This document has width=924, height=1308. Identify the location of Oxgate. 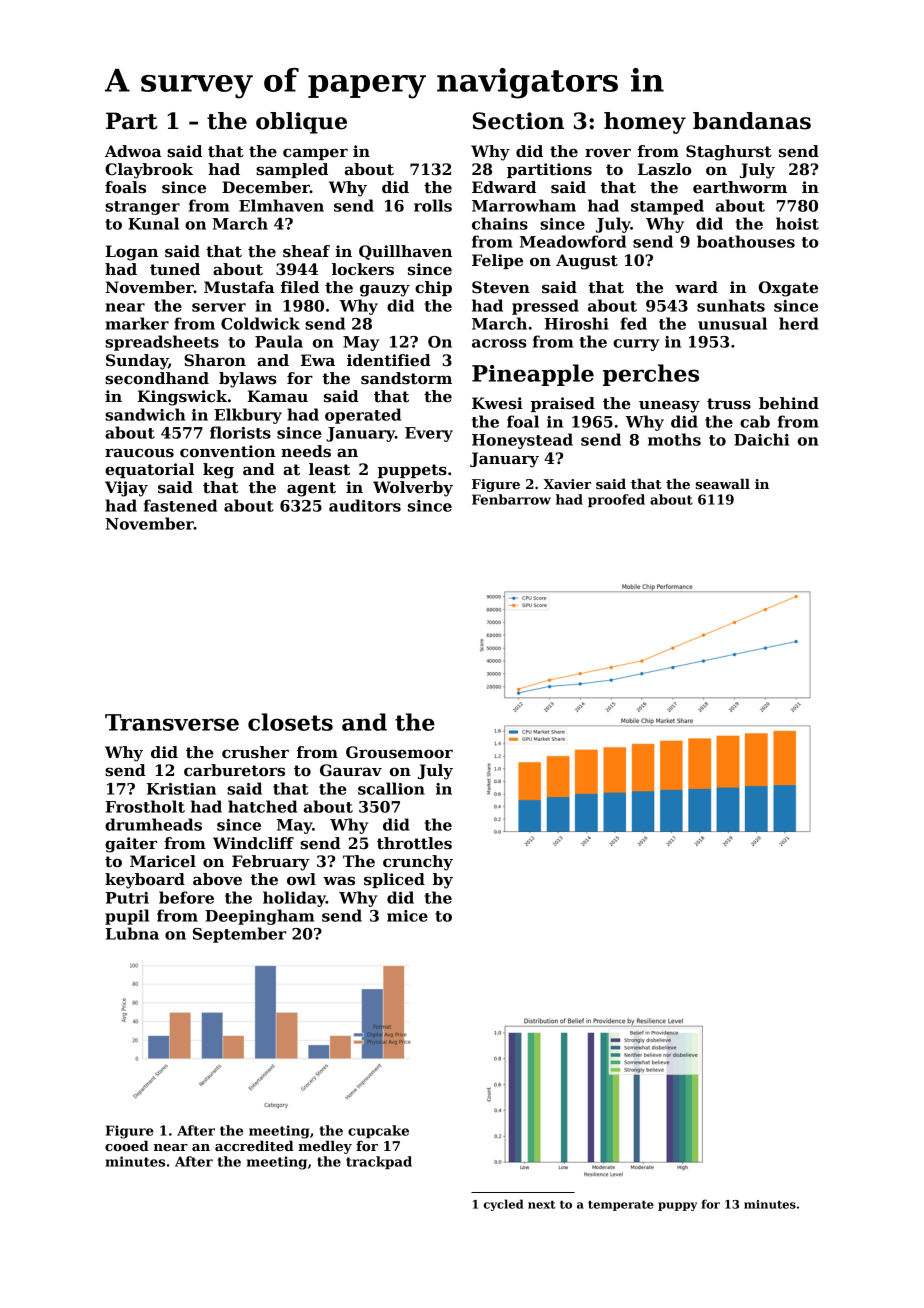
(788, 289).
